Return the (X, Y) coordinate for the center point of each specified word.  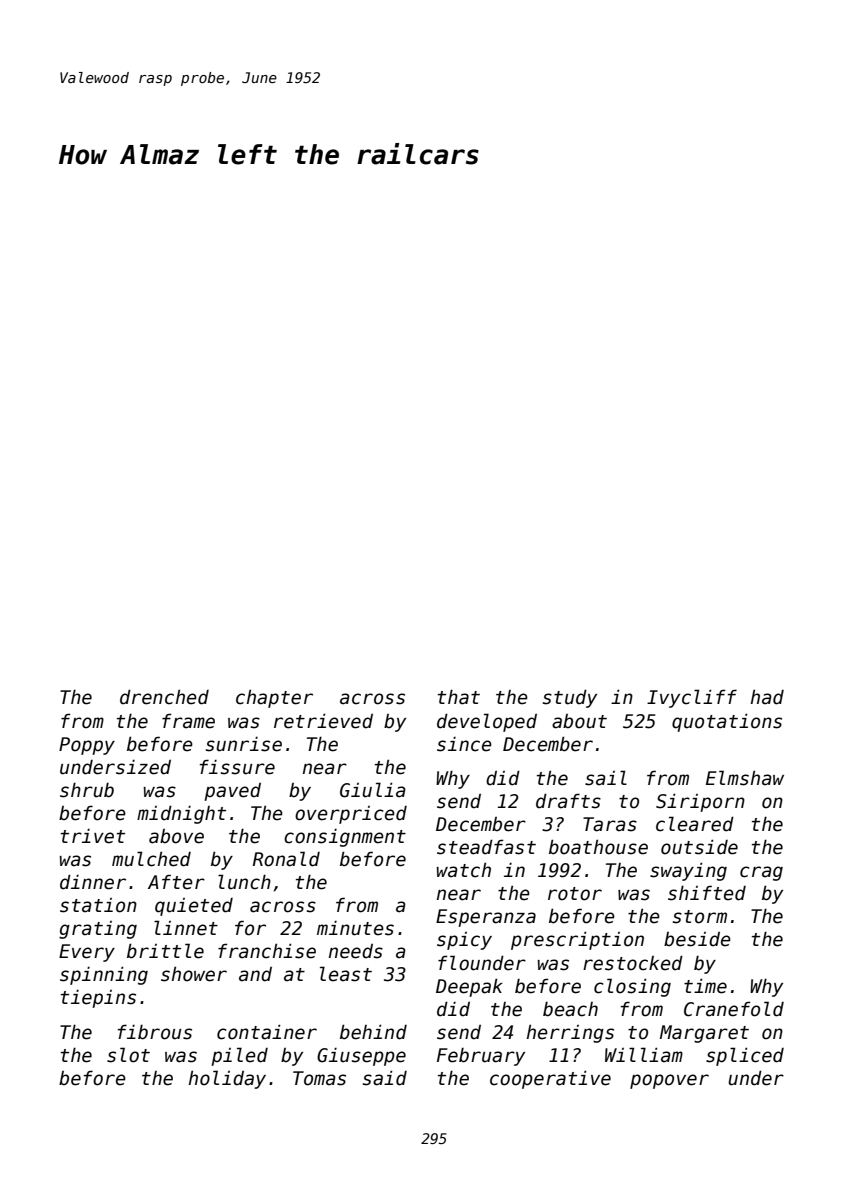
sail (606, 778)
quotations (727, 722)
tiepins (98, 999)
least (346, 974)
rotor (575, 894)
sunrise (244, 744)
